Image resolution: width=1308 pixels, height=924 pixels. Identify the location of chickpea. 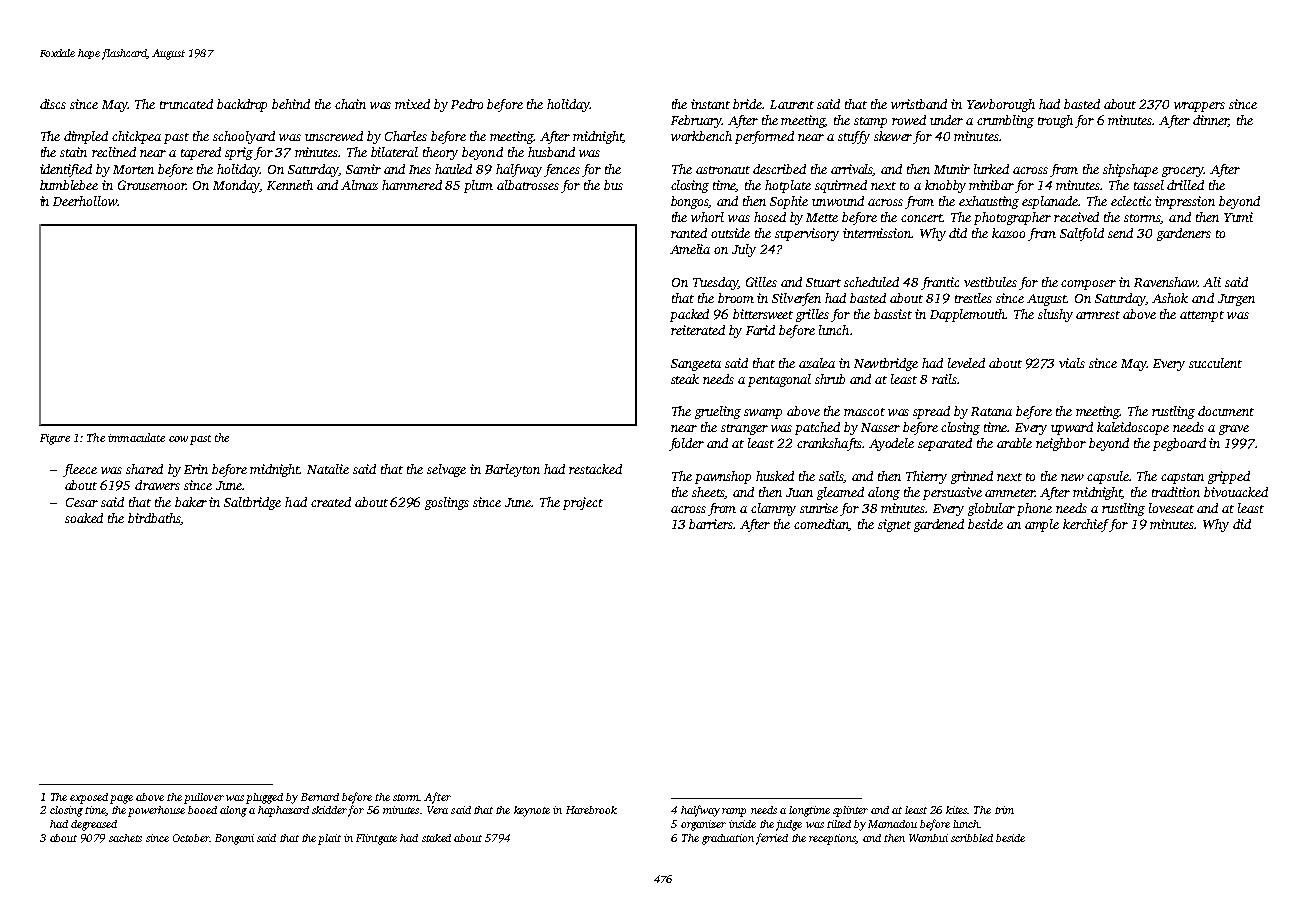
(136, 137).
